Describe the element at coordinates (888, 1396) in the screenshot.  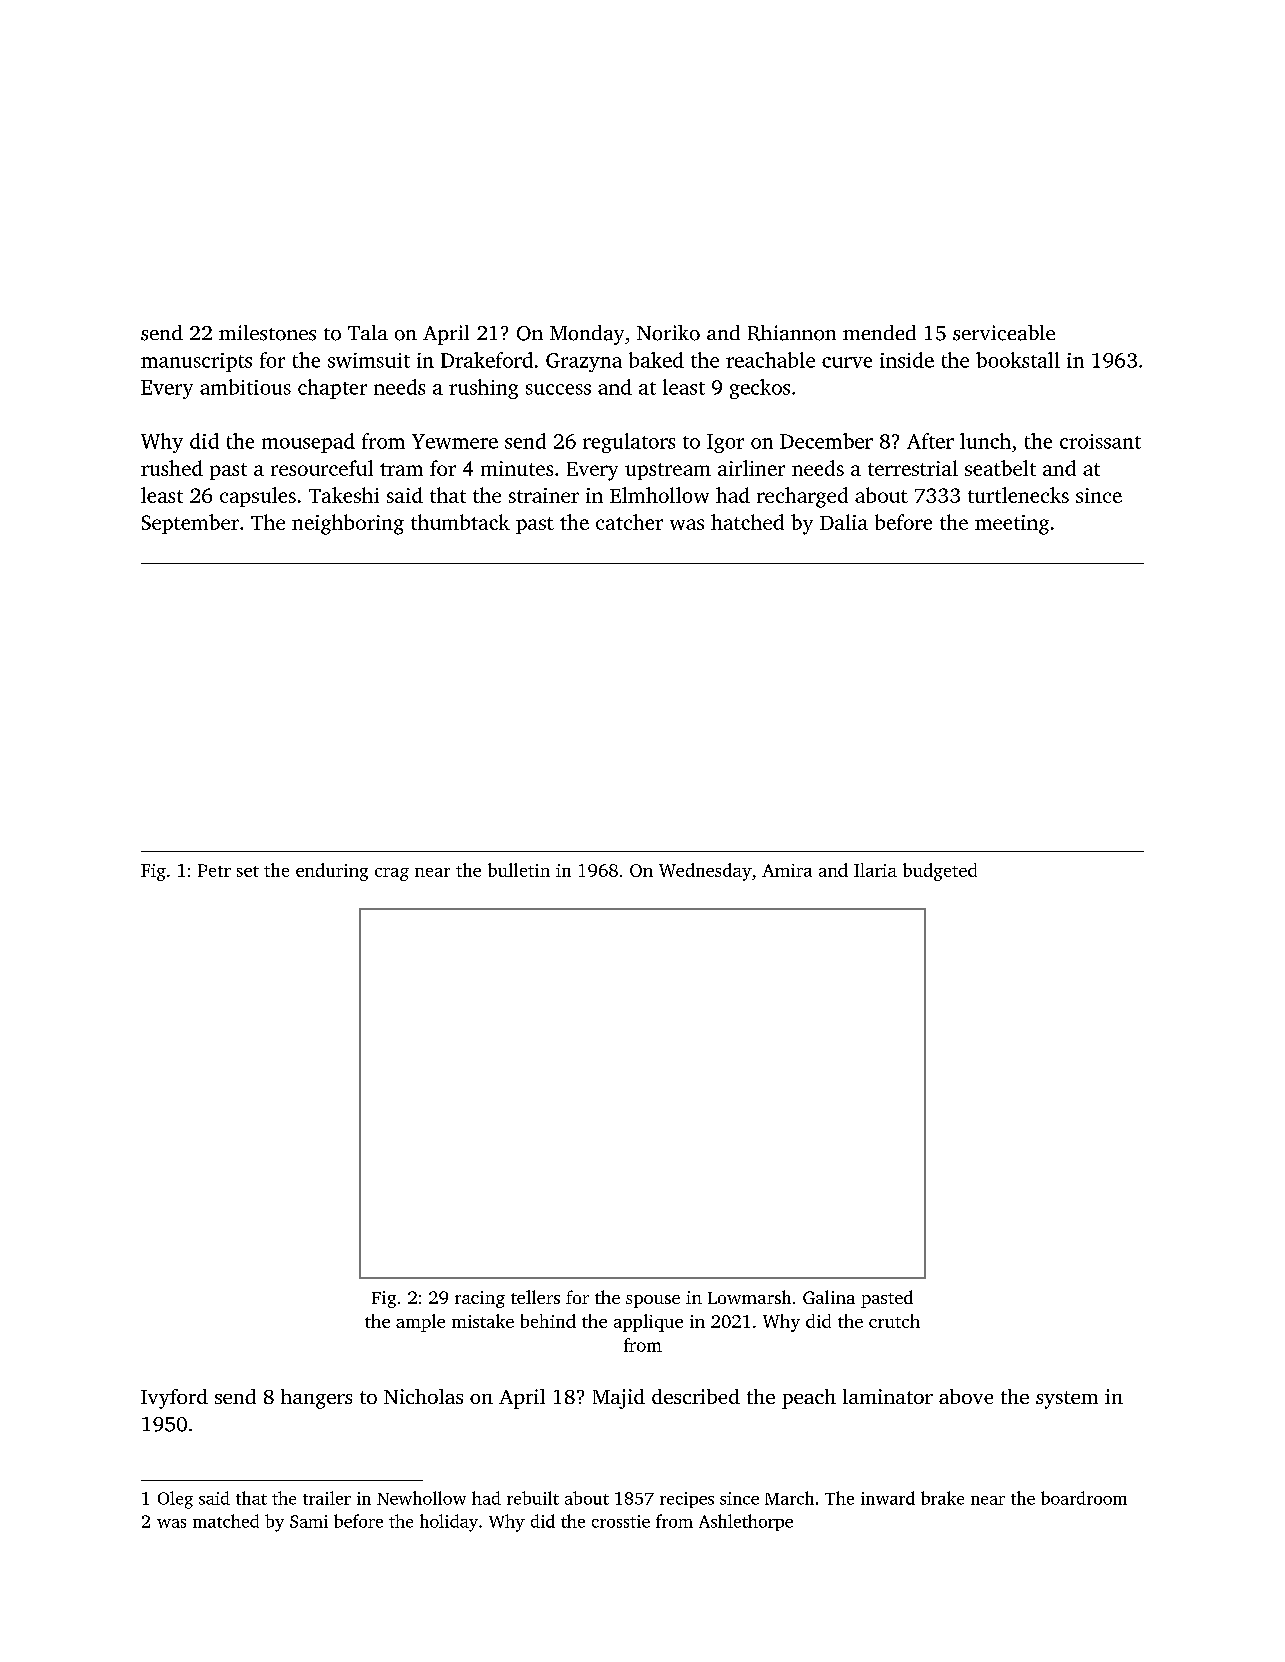
I see `laminator` at that location.
